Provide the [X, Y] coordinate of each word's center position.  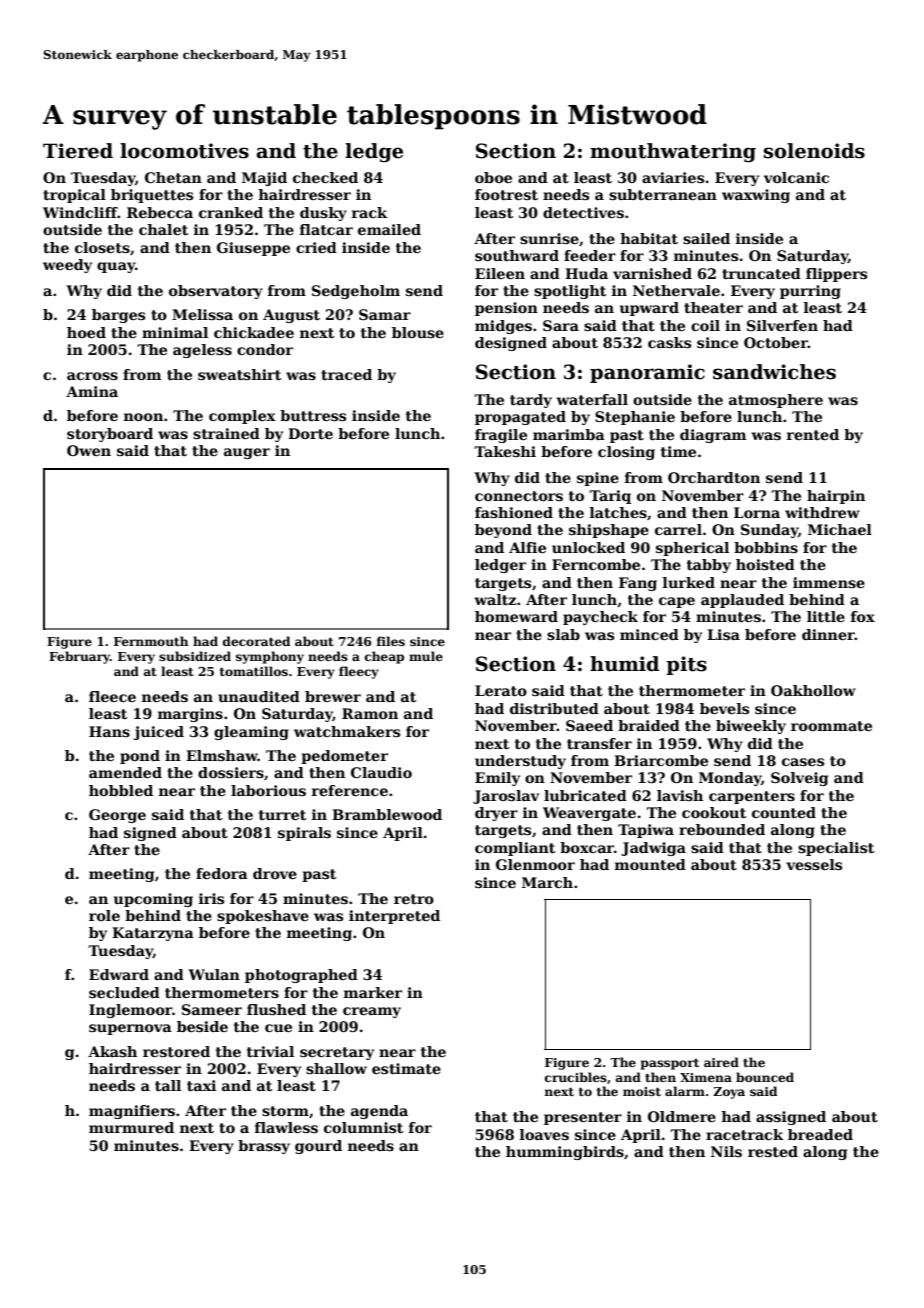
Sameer [212, 1009]
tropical [74, 196]
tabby [709, 566]
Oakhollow [813, 690]
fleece [112, 696]
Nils [726, 1151]
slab [563, 634]
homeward [516, 616]
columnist [363, 1127]
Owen [89, 450]
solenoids [814, 151]
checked [325, 177]
